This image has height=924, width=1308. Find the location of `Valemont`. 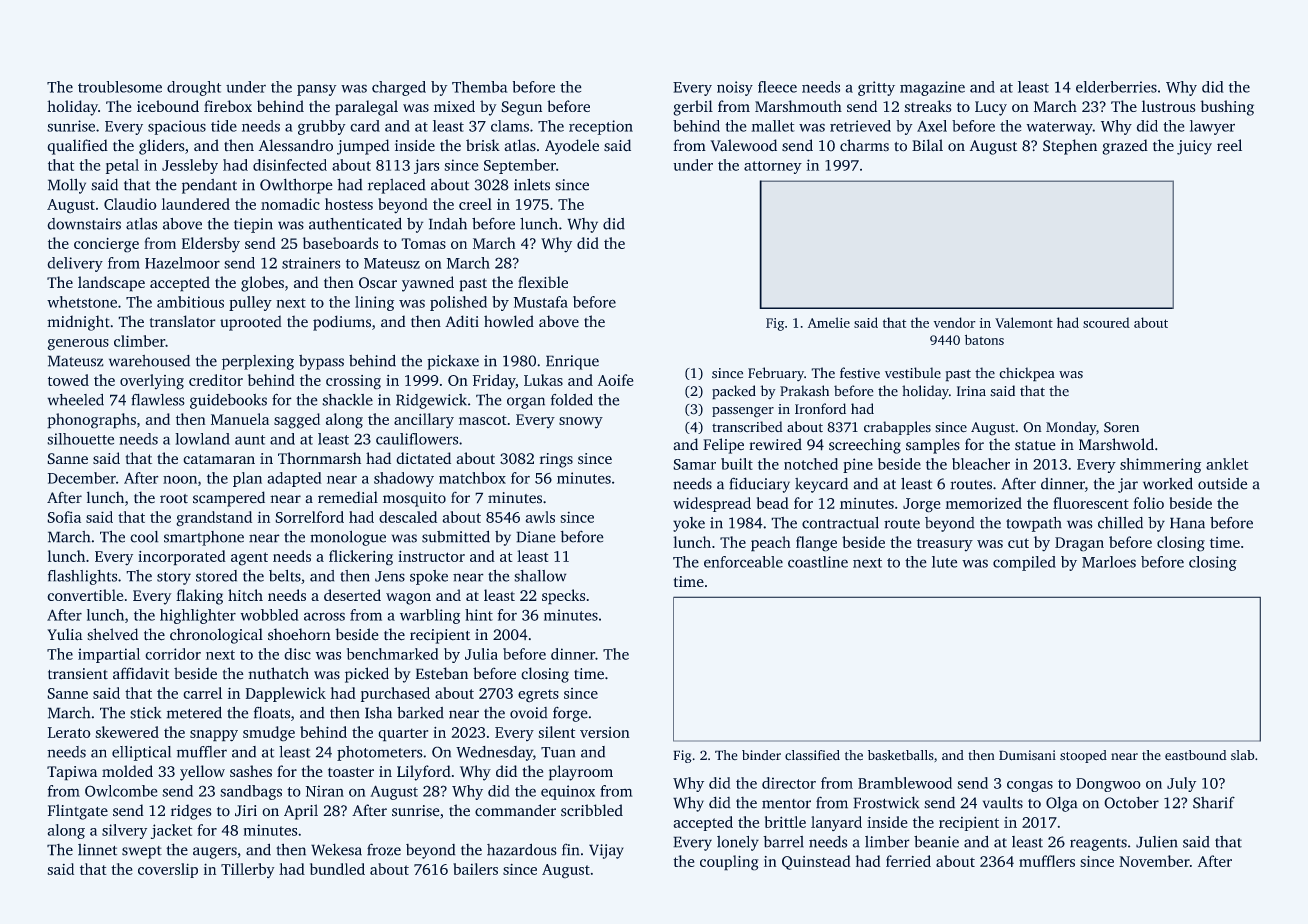

Valemont is located at coordinates (1024, 322).
